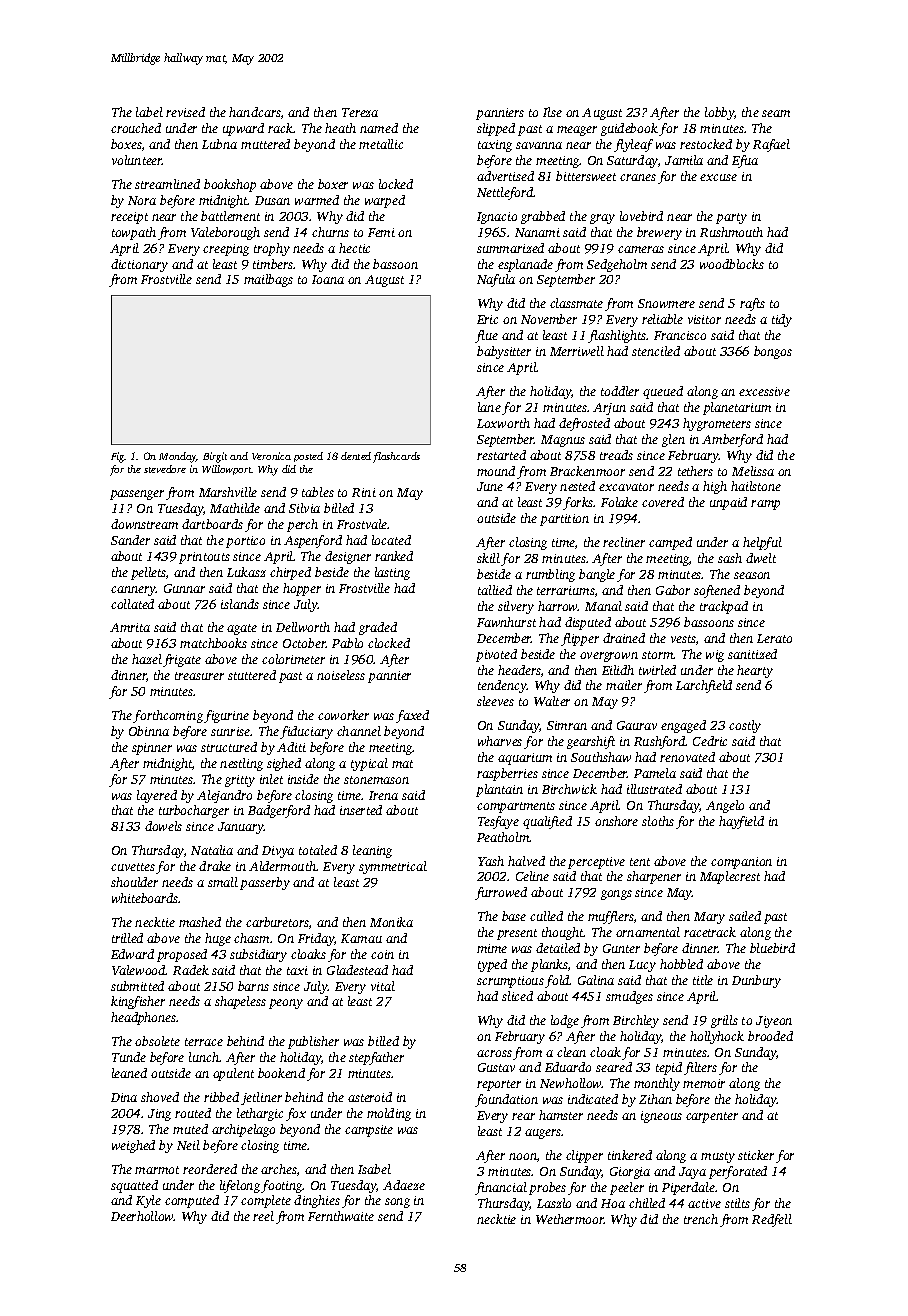  I want to click on Wethermoor, so click(570, 1219).
